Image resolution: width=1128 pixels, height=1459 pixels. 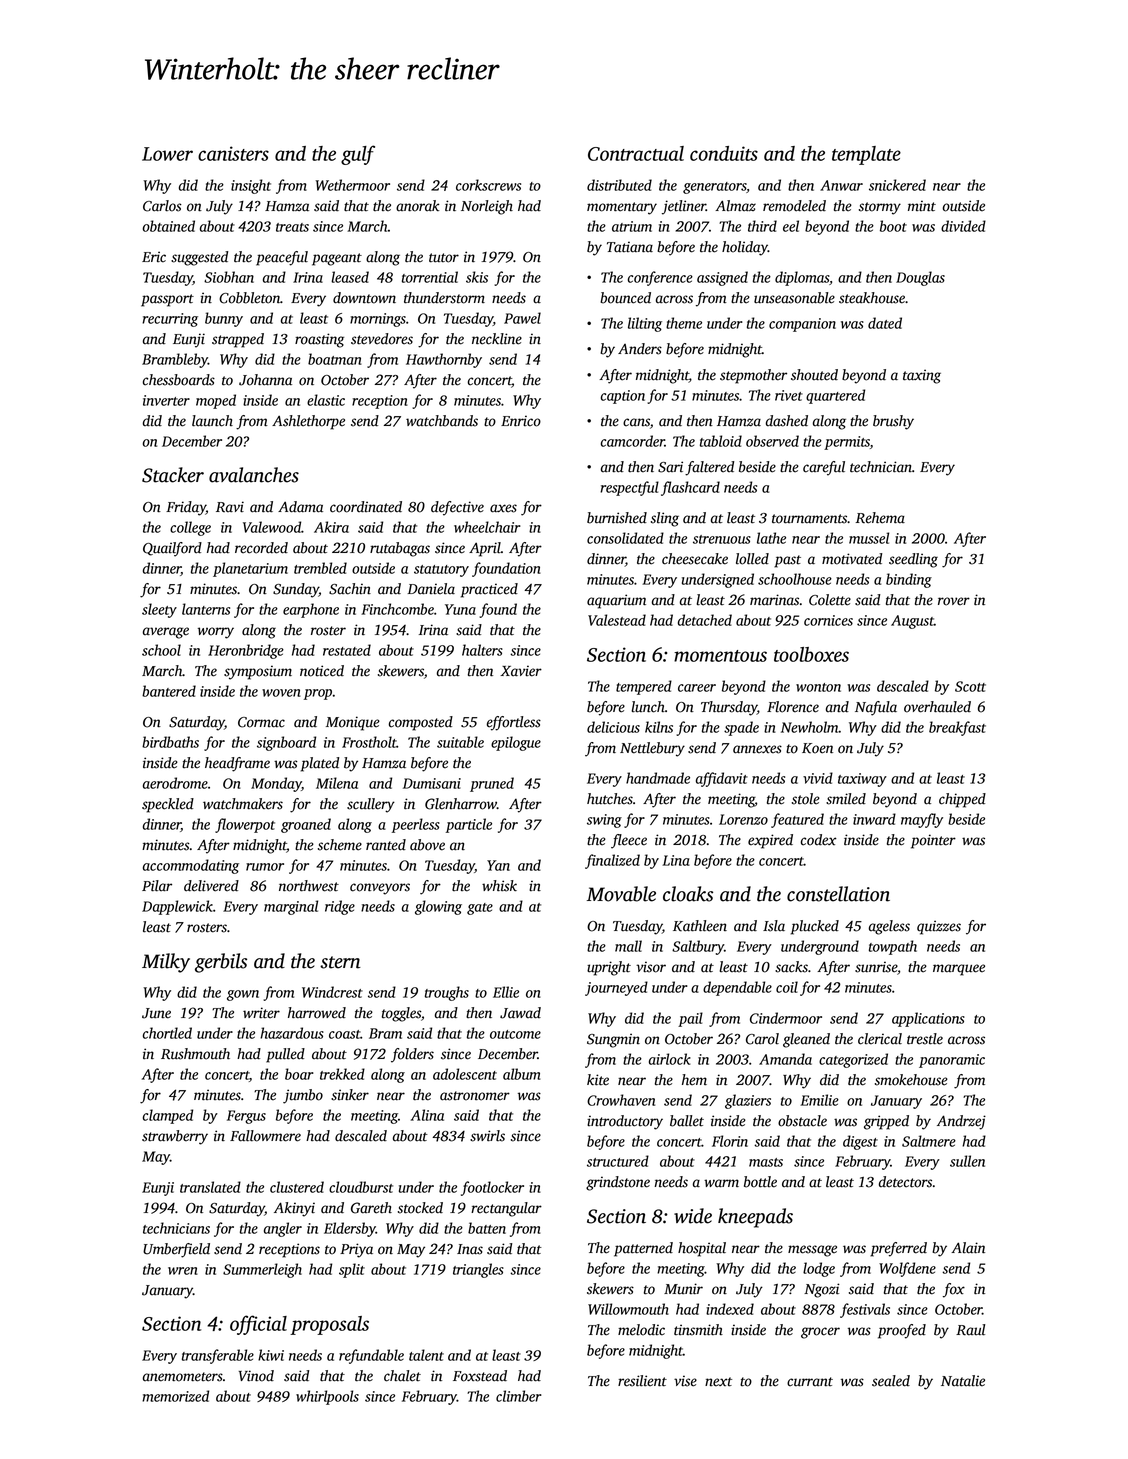 I want to click on Alain, so click(x=968, y=1248).
